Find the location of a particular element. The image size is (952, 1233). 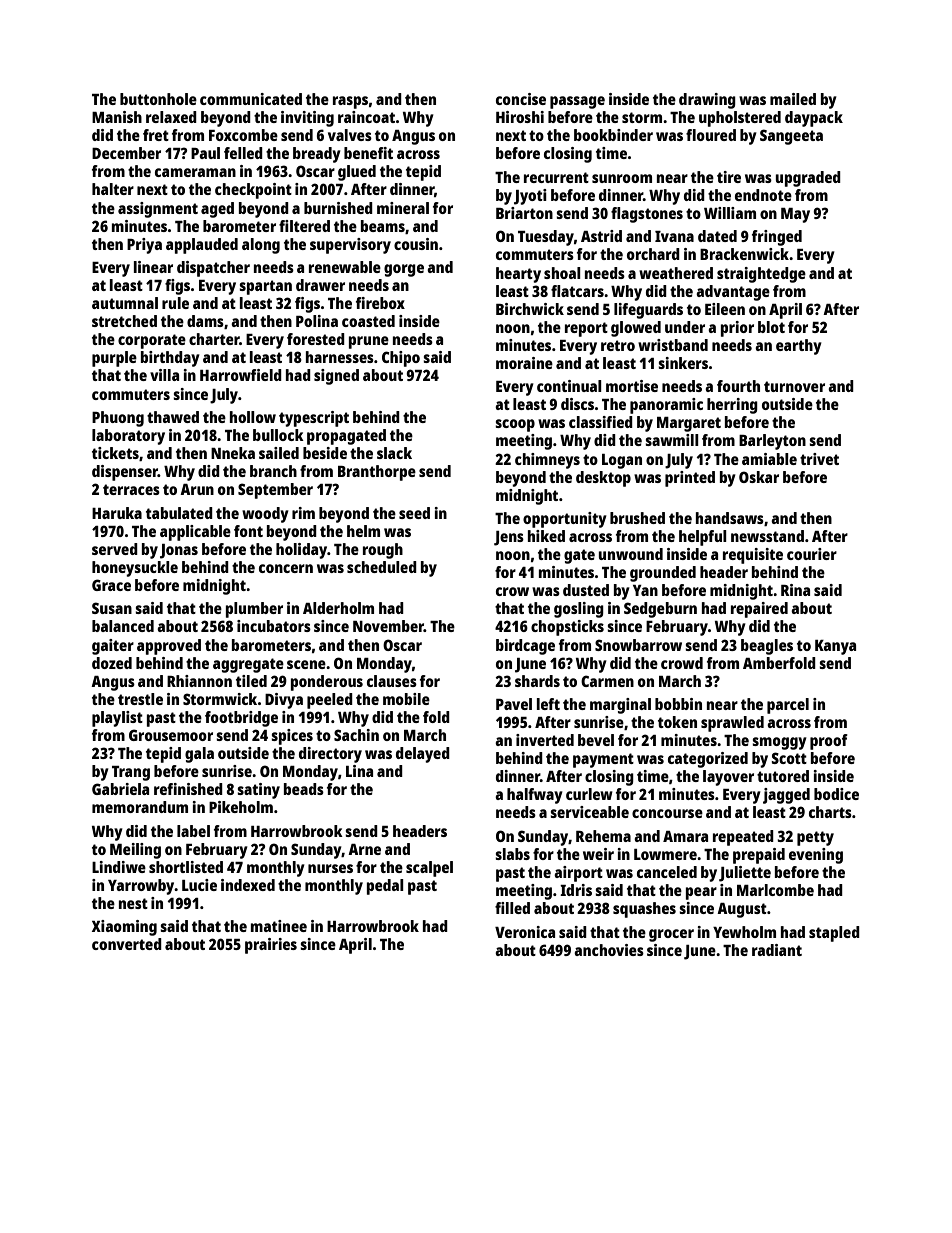

drawing is located at coordinates (707, 101).
